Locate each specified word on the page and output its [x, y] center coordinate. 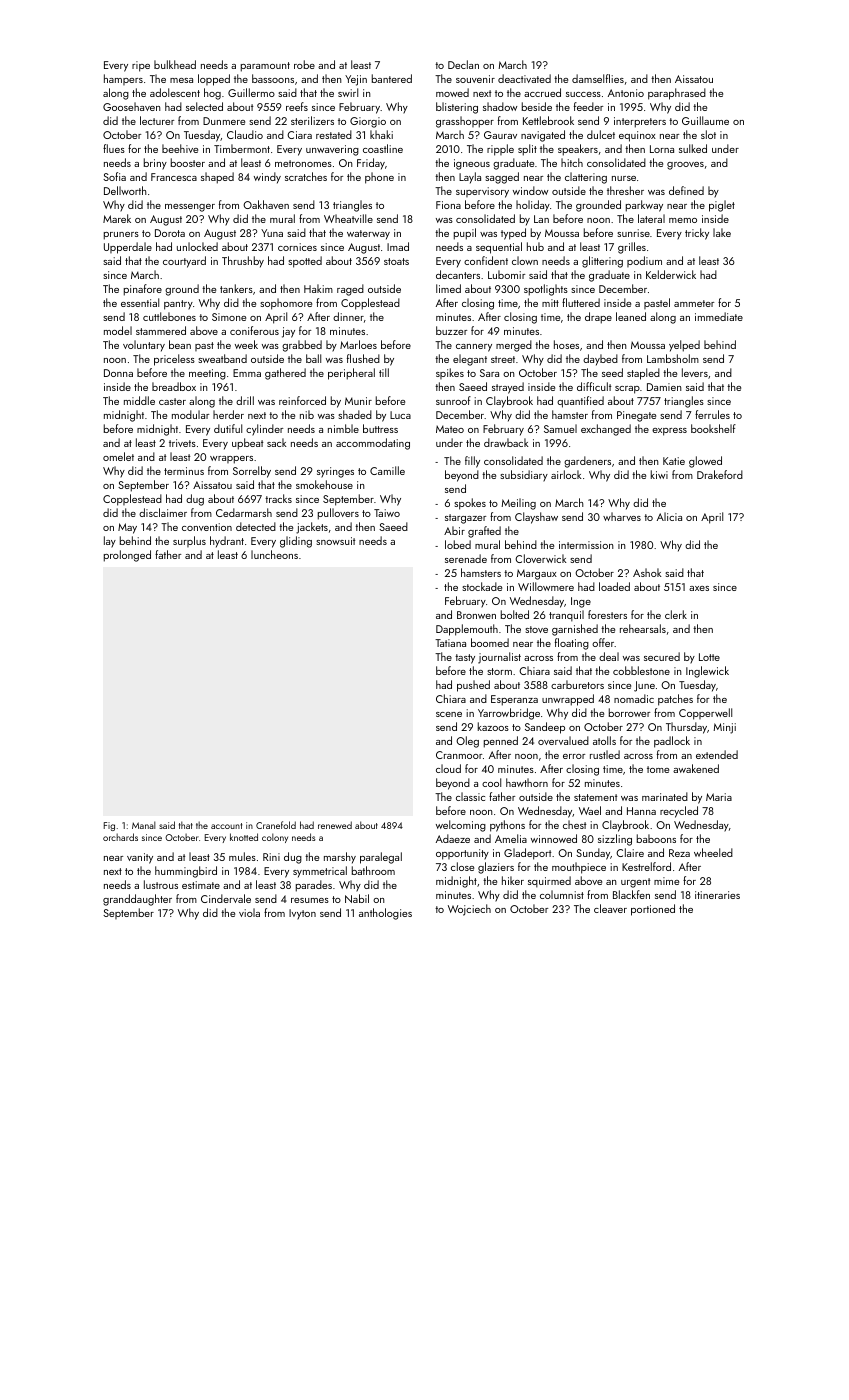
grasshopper [465, 122]
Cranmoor [459, 755]
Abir [454, 530]
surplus [189, 541]
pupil [465, 234]
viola [249, 912]
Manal [144, 825]
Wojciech [469, 910]
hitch [572, 162]
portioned [653, 910]
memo [683, 220]
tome [658, 769]
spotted [305, 262]
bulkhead [175, 64]
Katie [674, 461]
